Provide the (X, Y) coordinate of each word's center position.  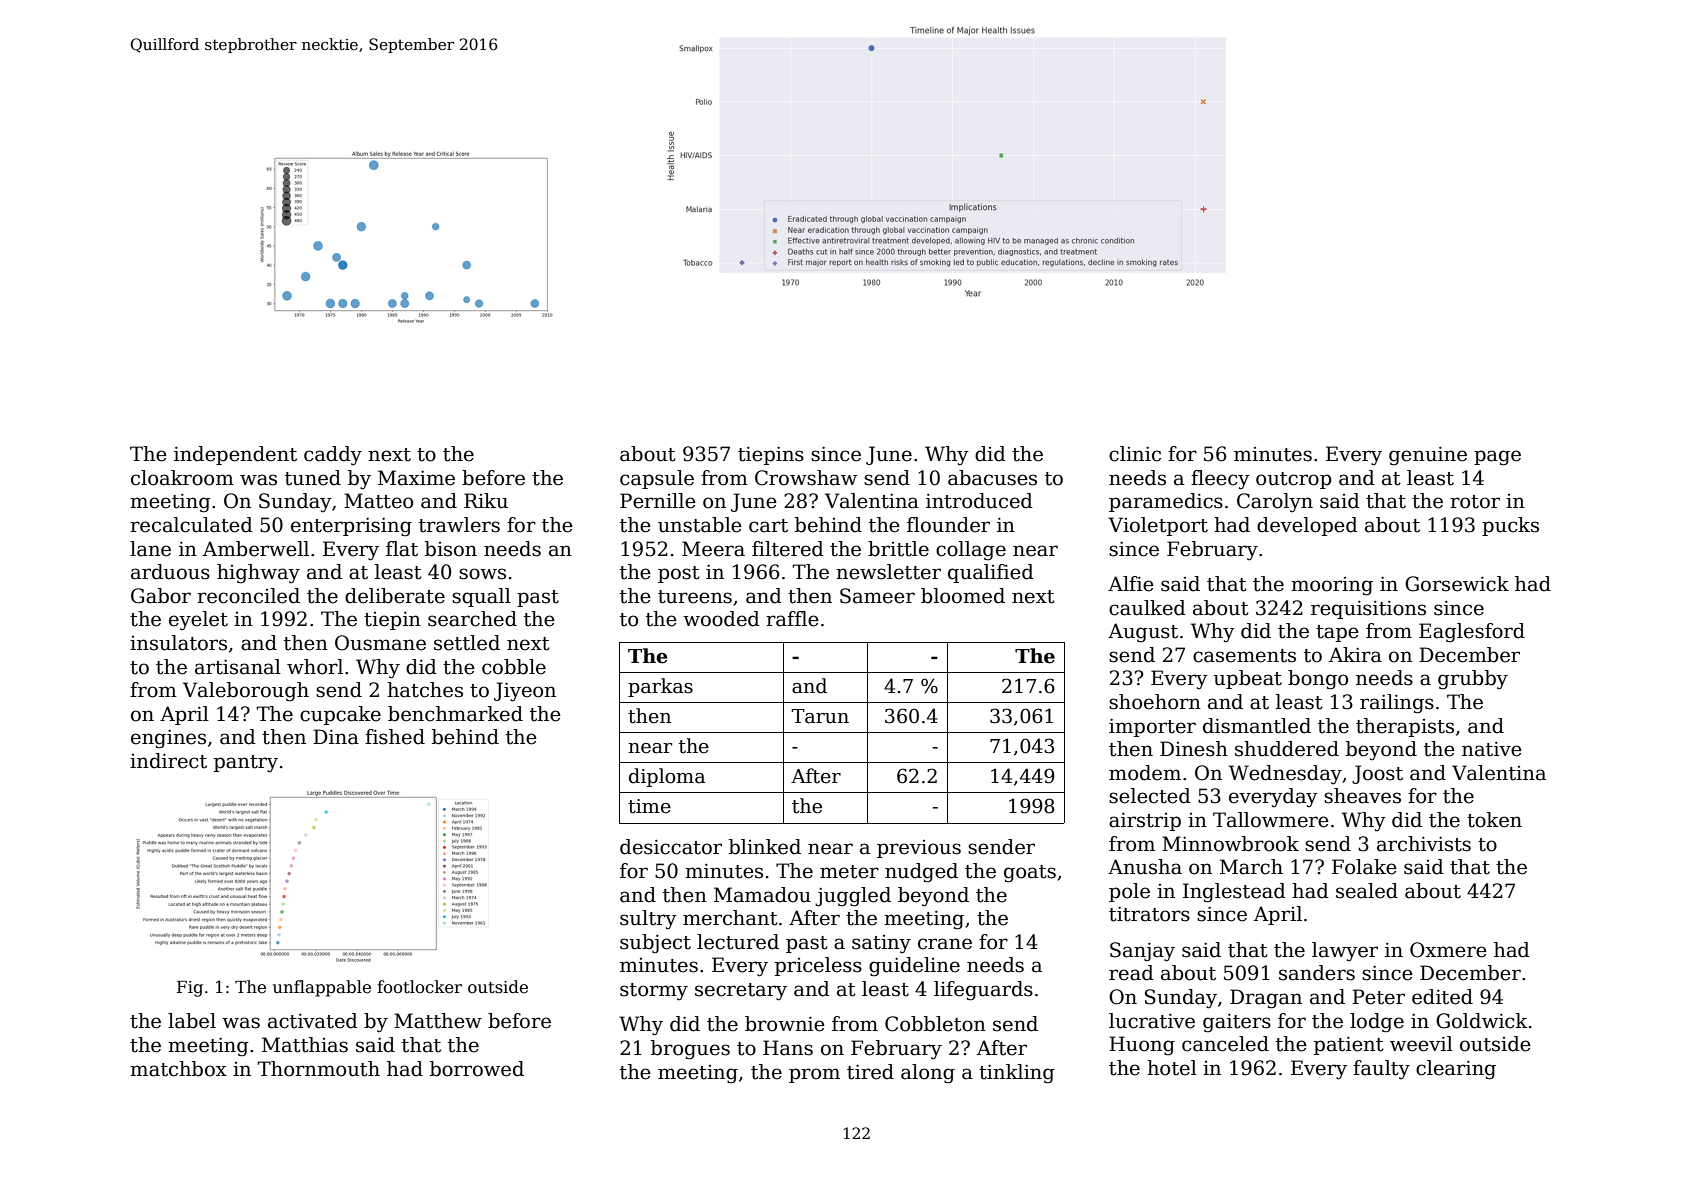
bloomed (963, 596)
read (1131, 973)
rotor (1475, 502)
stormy (654, 992)
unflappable (322, 988)
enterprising (351, 527)
